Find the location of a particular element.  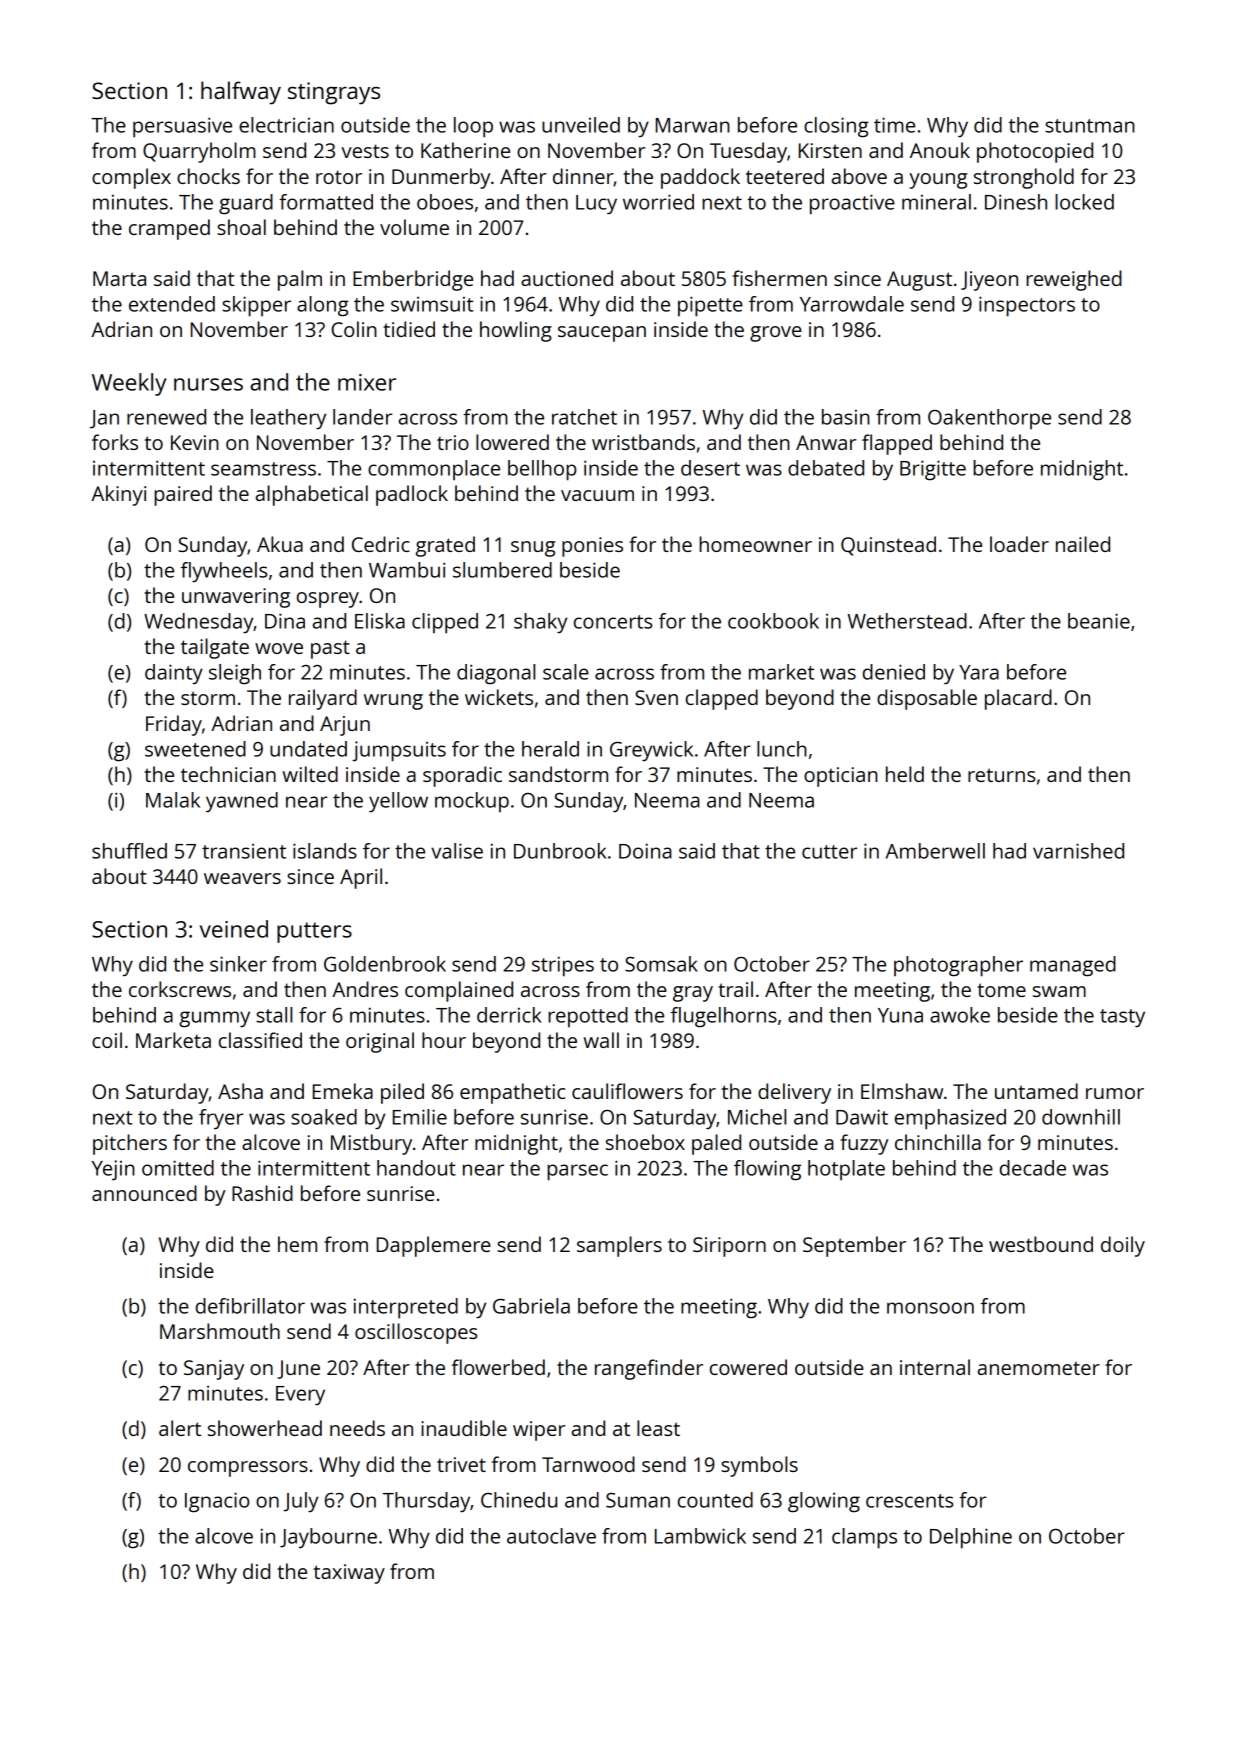

rumor is located at coordinates (1115, 1093).
